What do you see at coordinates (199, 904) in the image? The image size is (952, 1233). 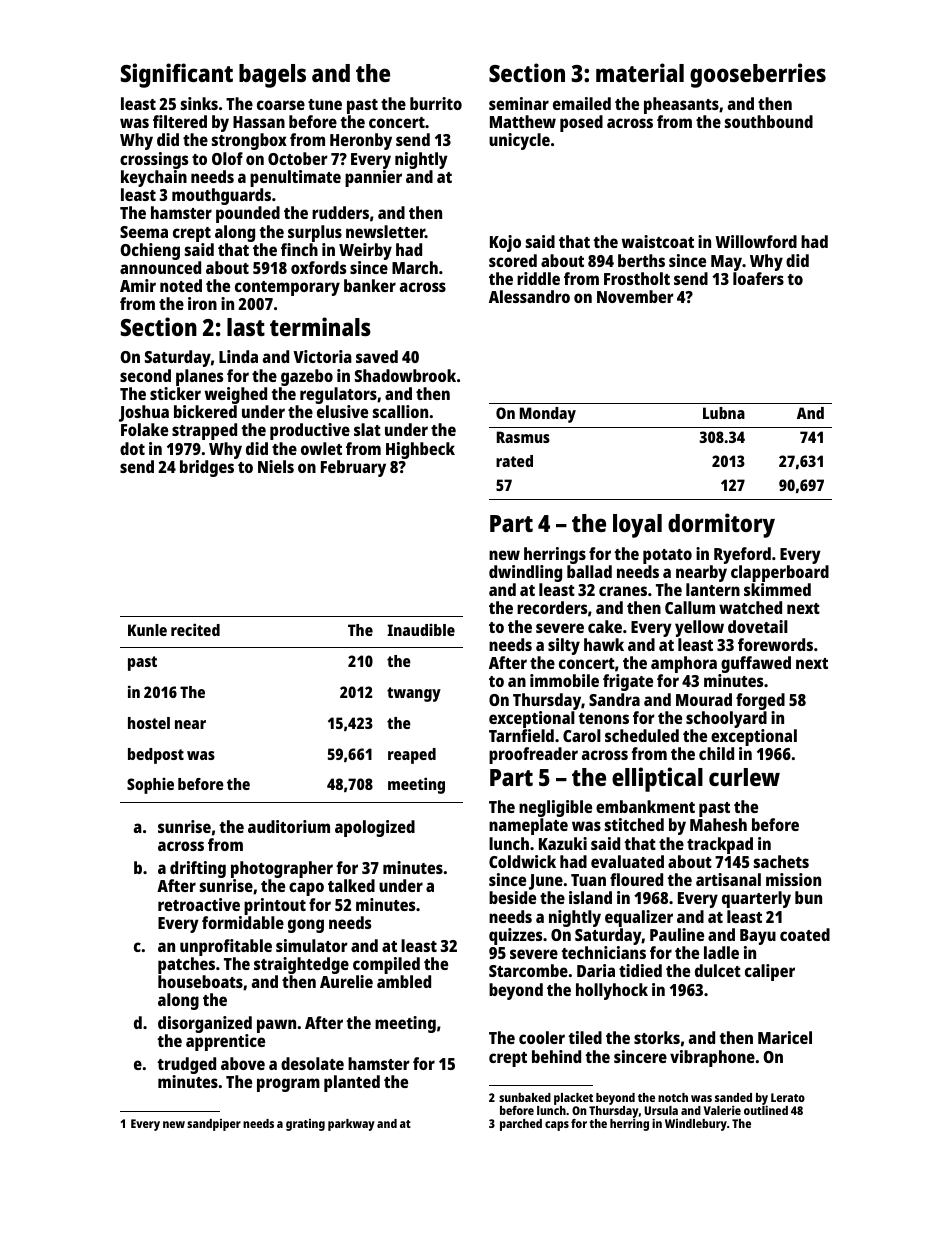 I see `retroactive` at bounding box center [199, 904].
